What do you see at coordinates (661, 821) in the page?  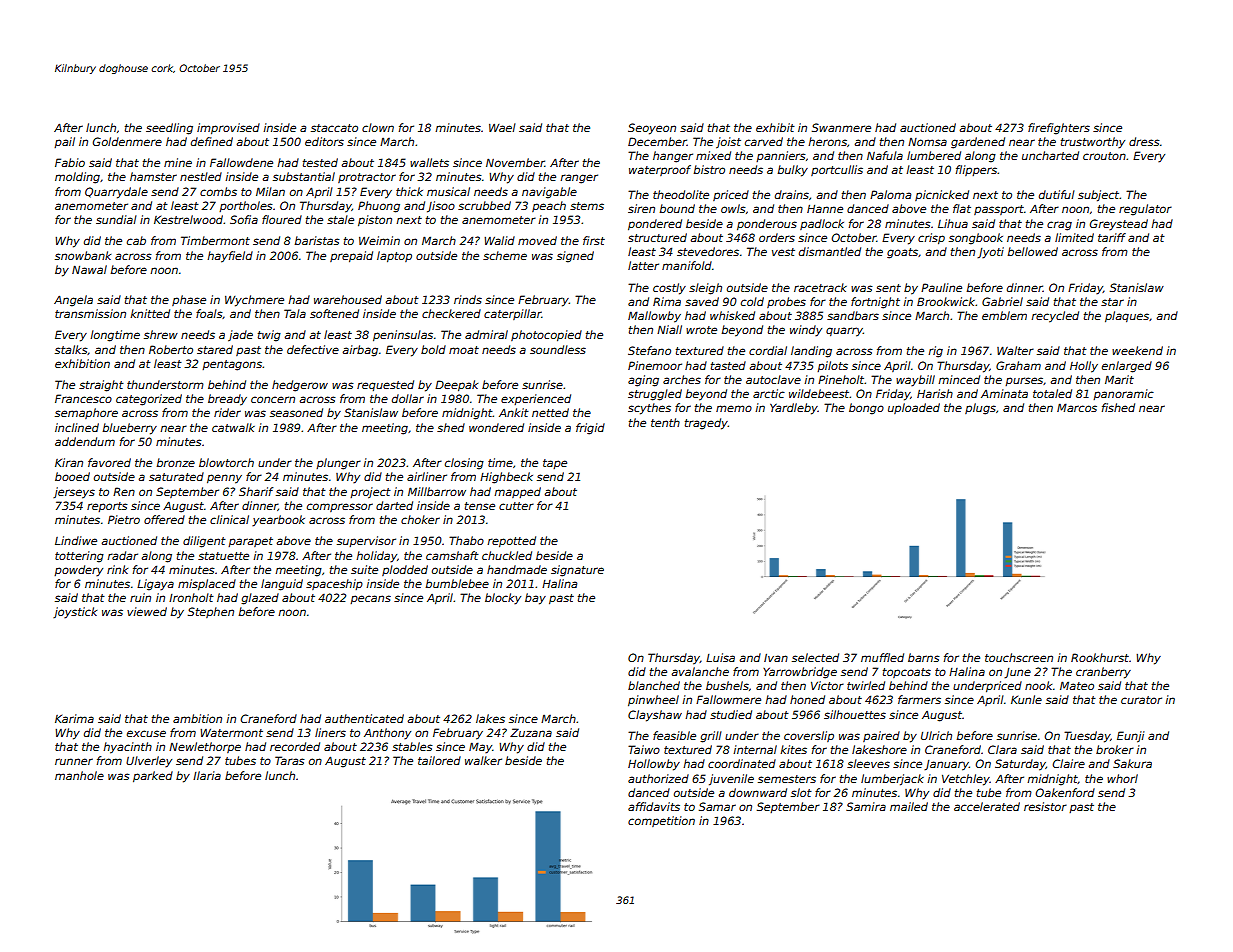 I see `competition` at bounding box center [661, 821].
